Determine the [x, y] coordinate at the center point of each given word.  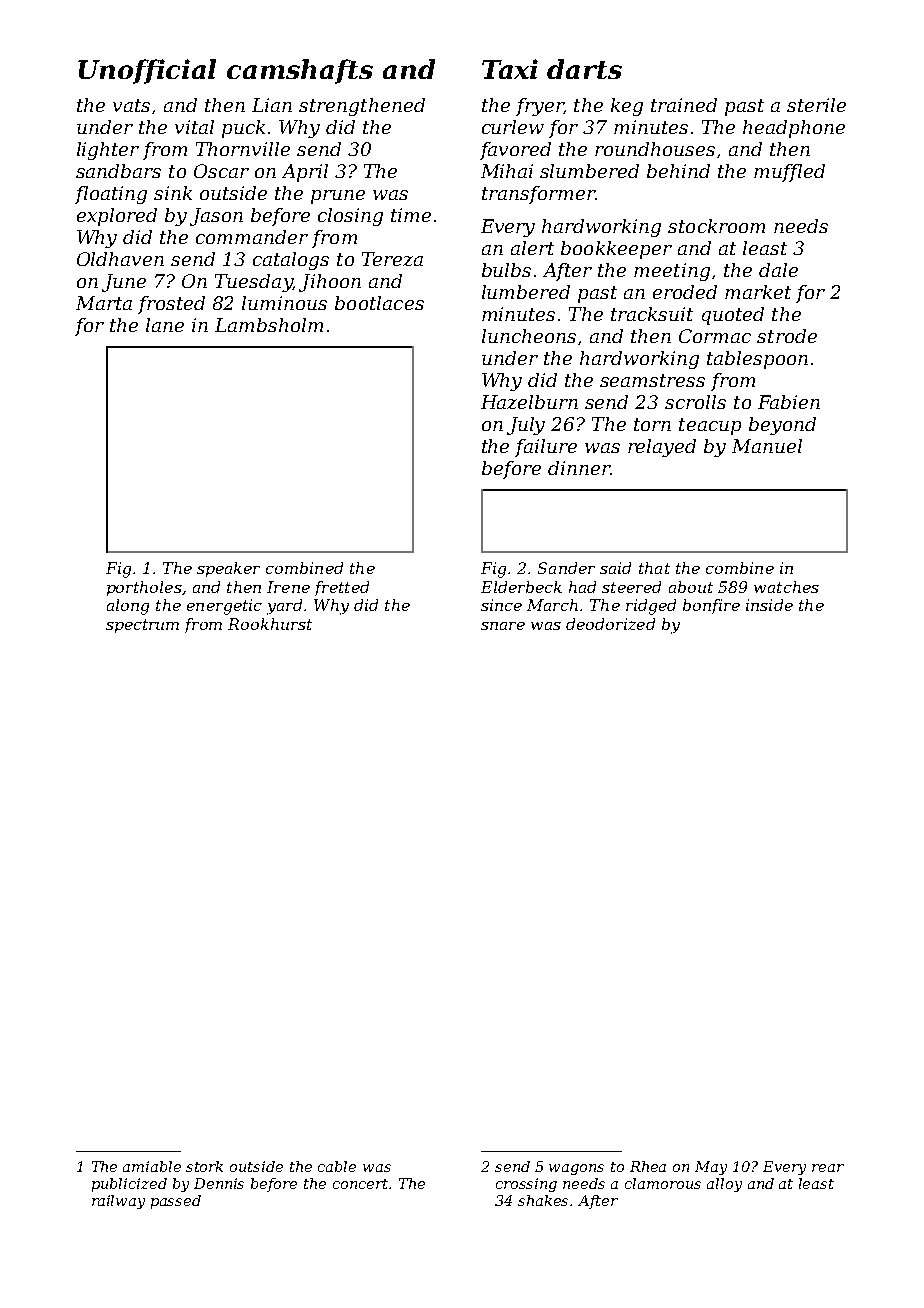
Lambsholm [269, 325]
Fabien [789, 402]
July [526, 426]
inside [769, 605]
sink [173, 193]
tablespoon [757, 360]
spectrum [142, 626]
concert [360, 1184]
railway [118, 1202]
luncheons [529, 336]
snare [503, 626]
